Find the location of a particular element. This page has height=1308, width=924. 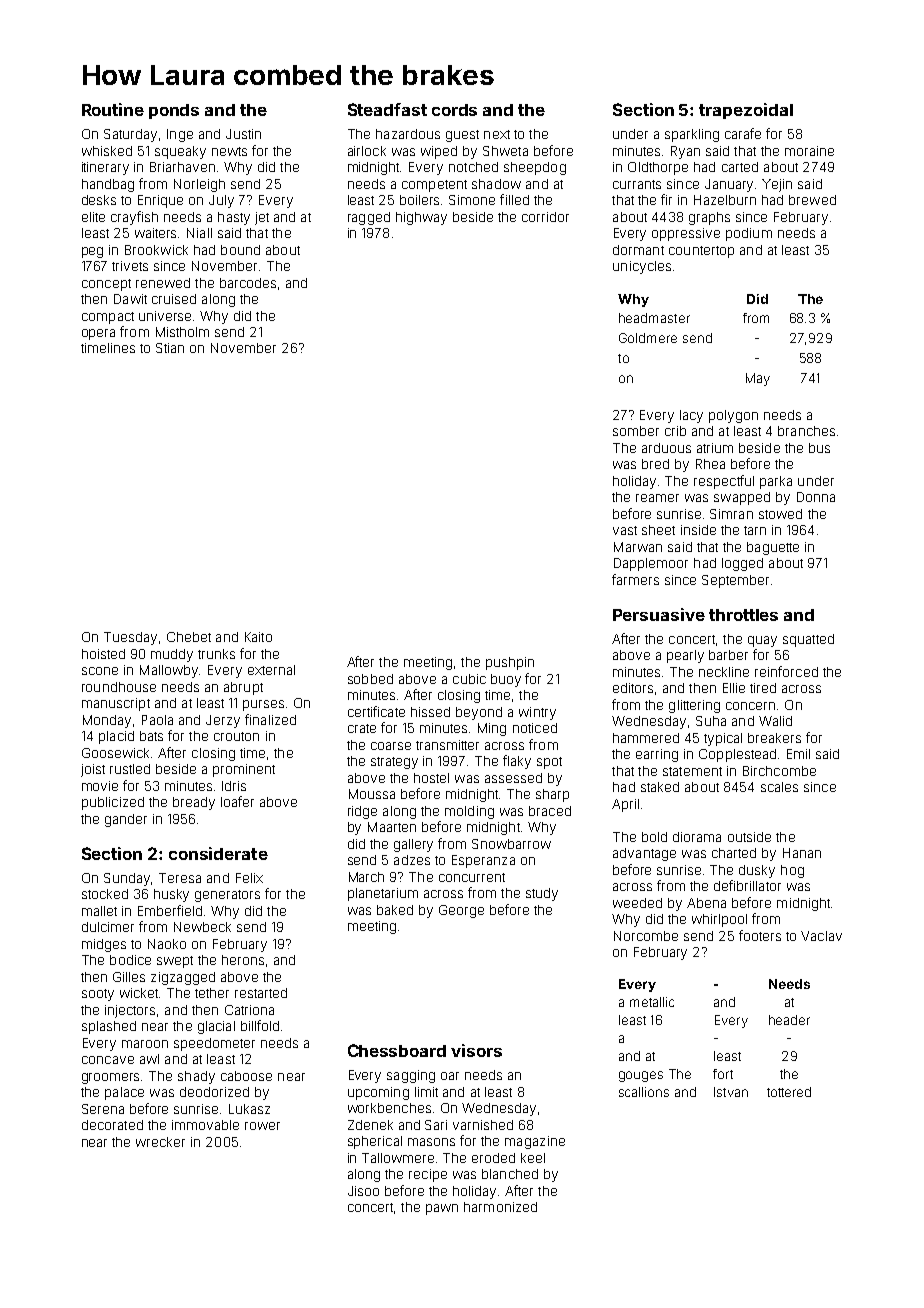

generators is located at coordinates (227, 896).
